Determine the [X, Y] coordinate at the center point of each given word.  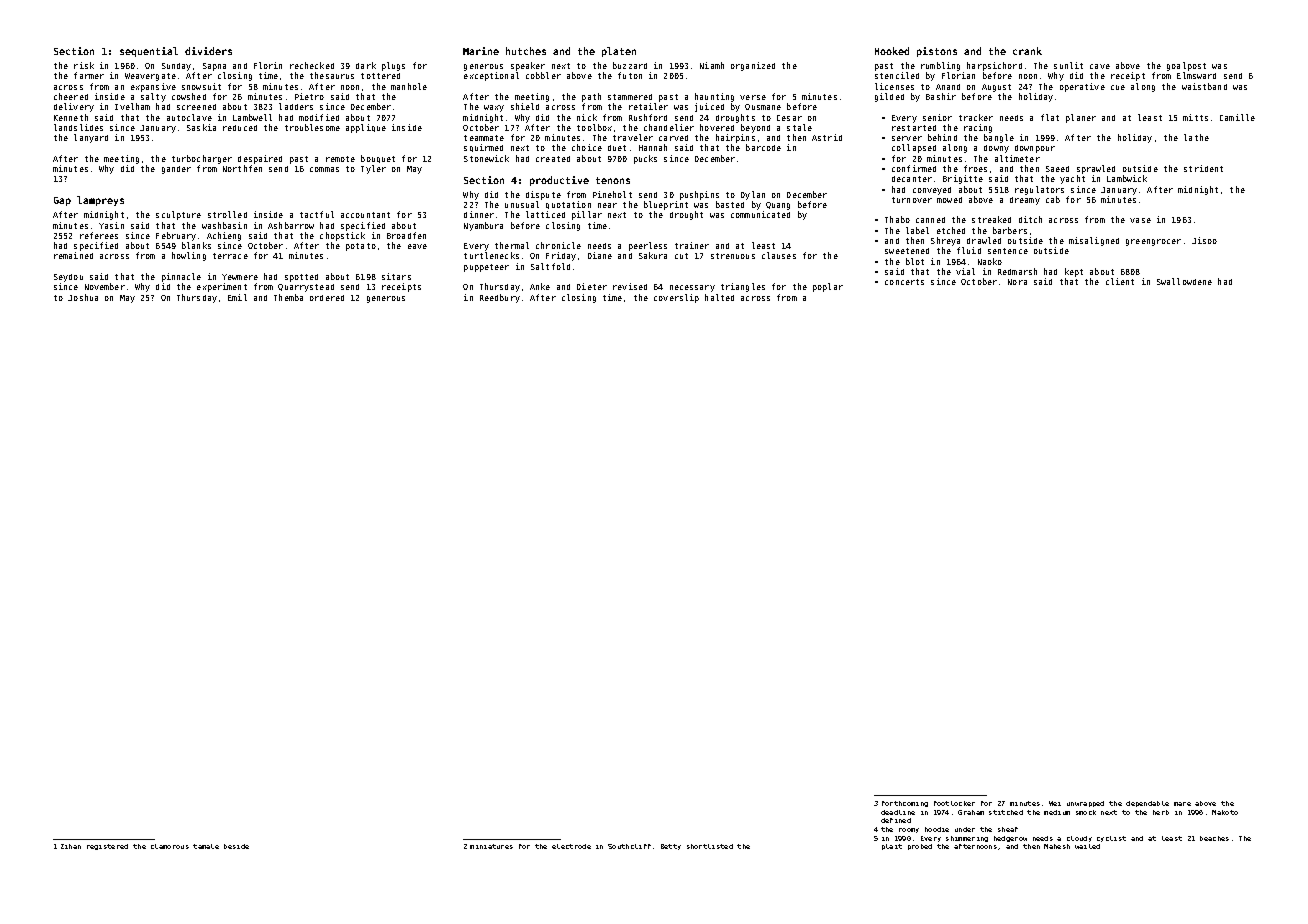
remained [73, 255]
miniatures [491, 846]
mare [1182, 804]
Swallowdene [1184, 281]
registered [107, 847]
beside [236, 846]
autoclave [189, 117]
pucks [645, 159]
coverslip [676, 298]
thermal [512, 245]
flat [1050, 117]
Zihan [71, 846]
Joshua [83, 297]
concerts [904, 282]
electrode [571, 846]
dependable [1147, 804]
